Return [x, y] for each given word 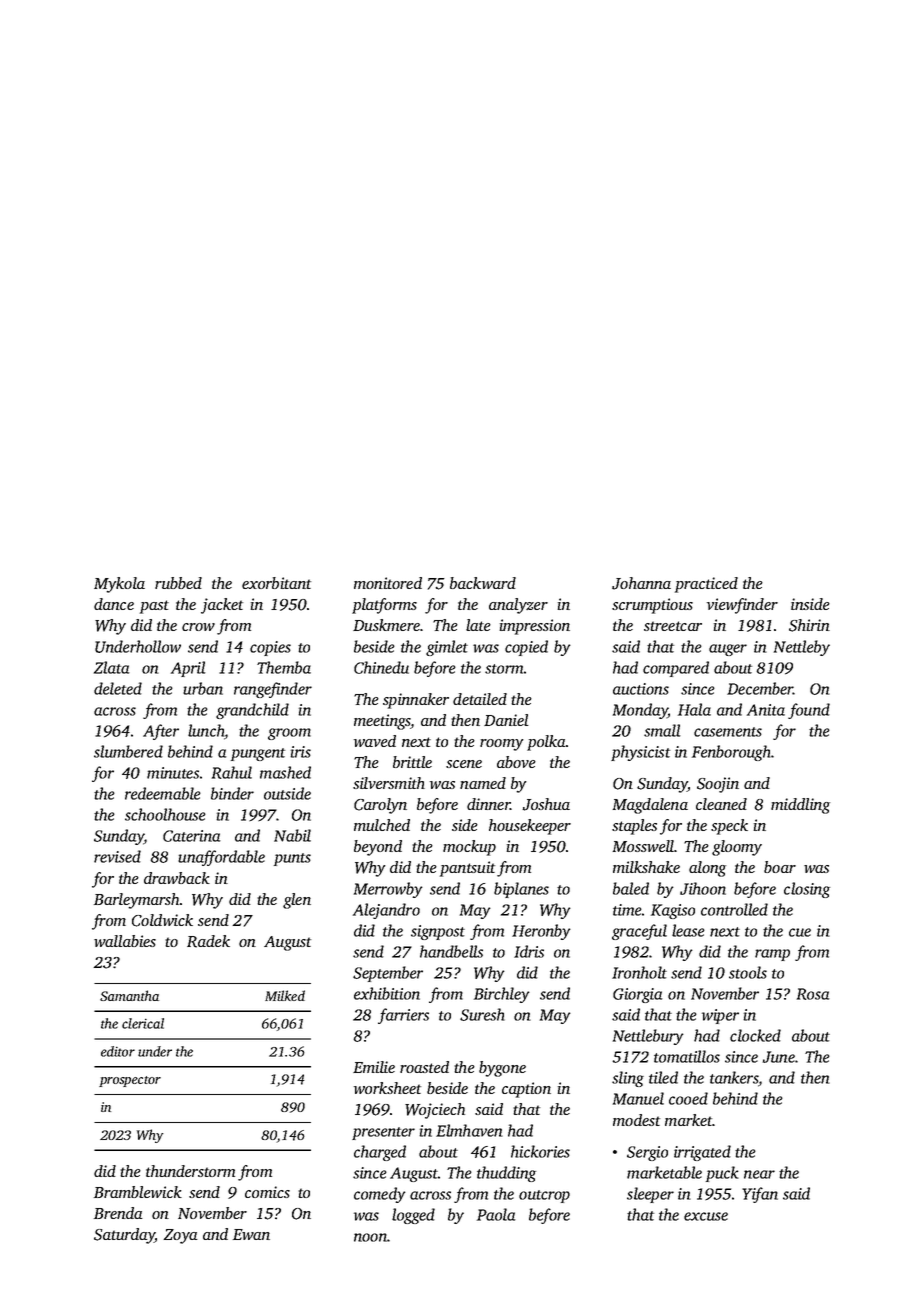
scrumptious [652, 606]
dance [114, 604]
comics [267, 1192]
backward [483, 583]
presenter [383, 1133]
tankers [734, 1077]
